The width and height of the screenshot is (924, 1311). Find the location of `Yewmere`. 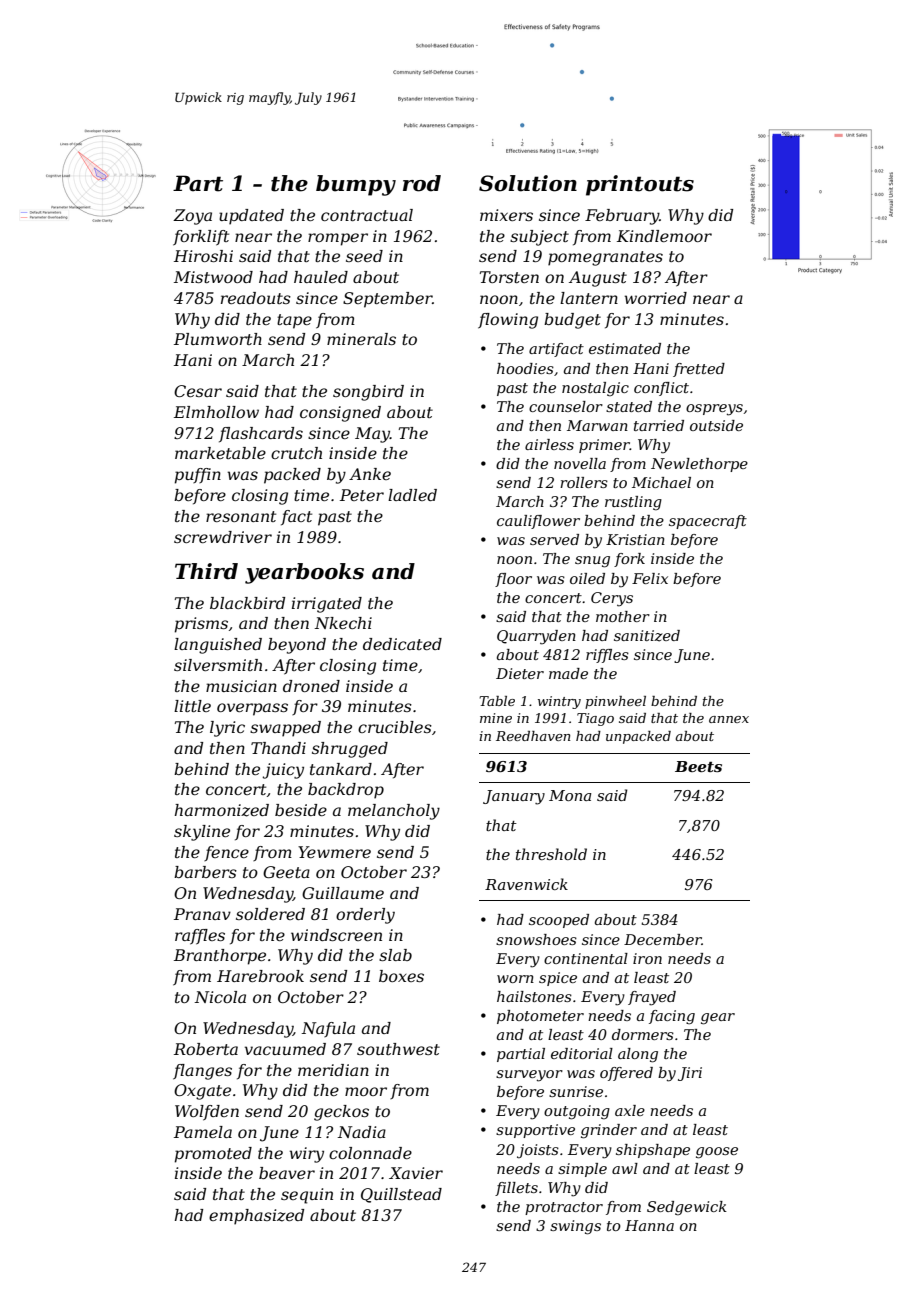

Yewmere is located at coordinates (334, 852).
